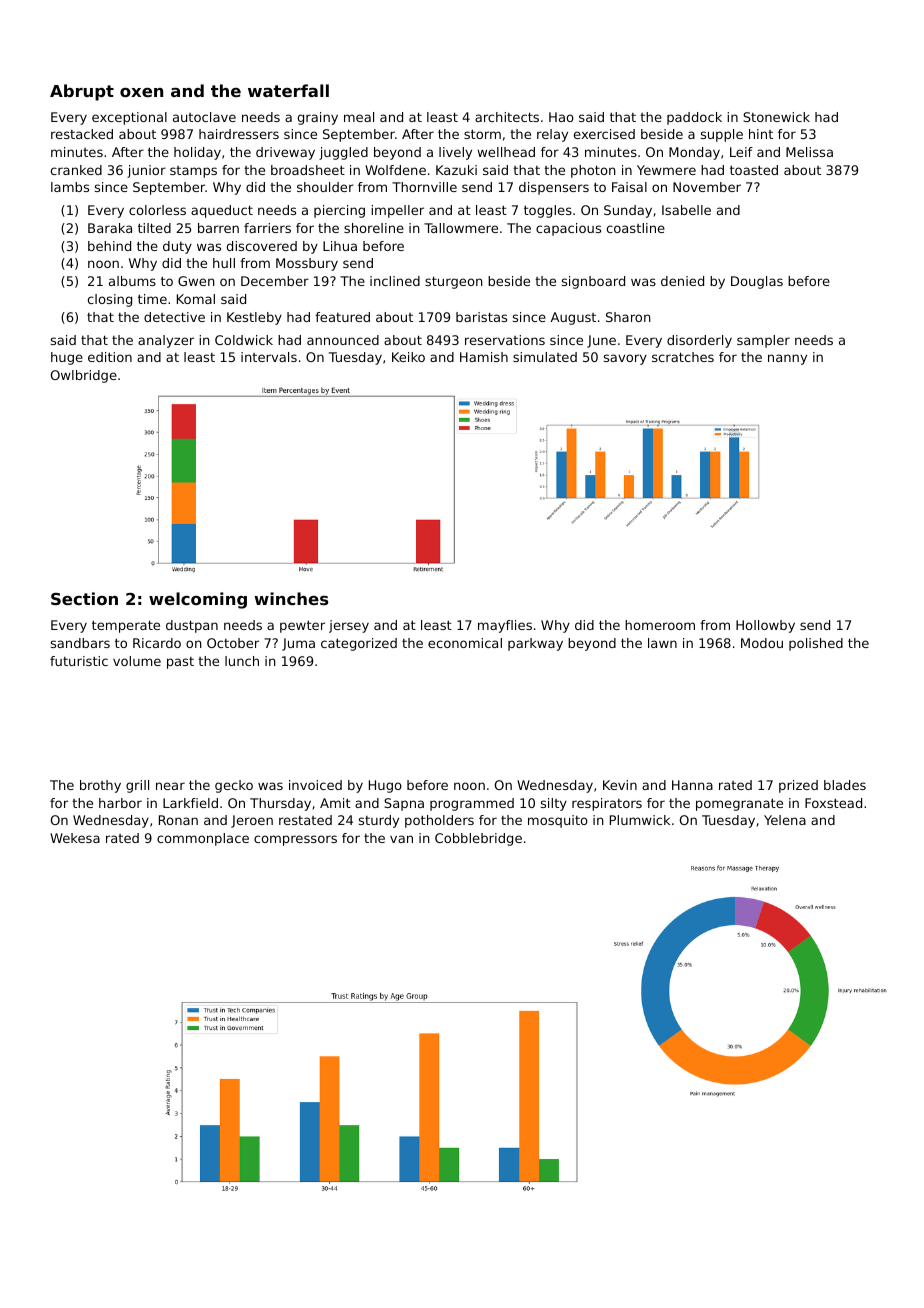 This page has width=924, height=1308. What do you see at coordinates (484, 357) in the page?
I see `Hamish` at bounding box center [484, 357].
